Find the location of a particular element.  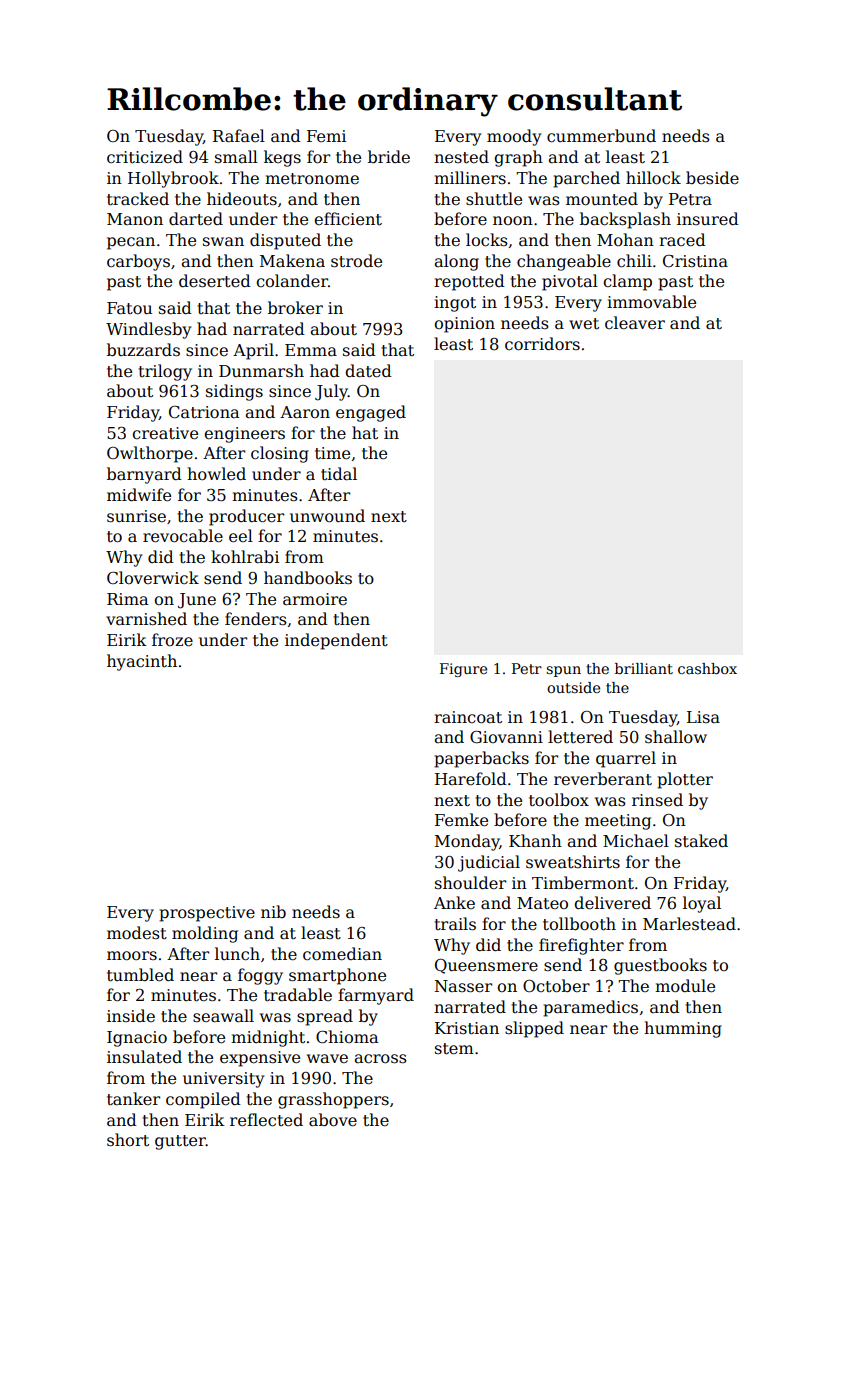

corridors is located at coordinates (542, 344).
